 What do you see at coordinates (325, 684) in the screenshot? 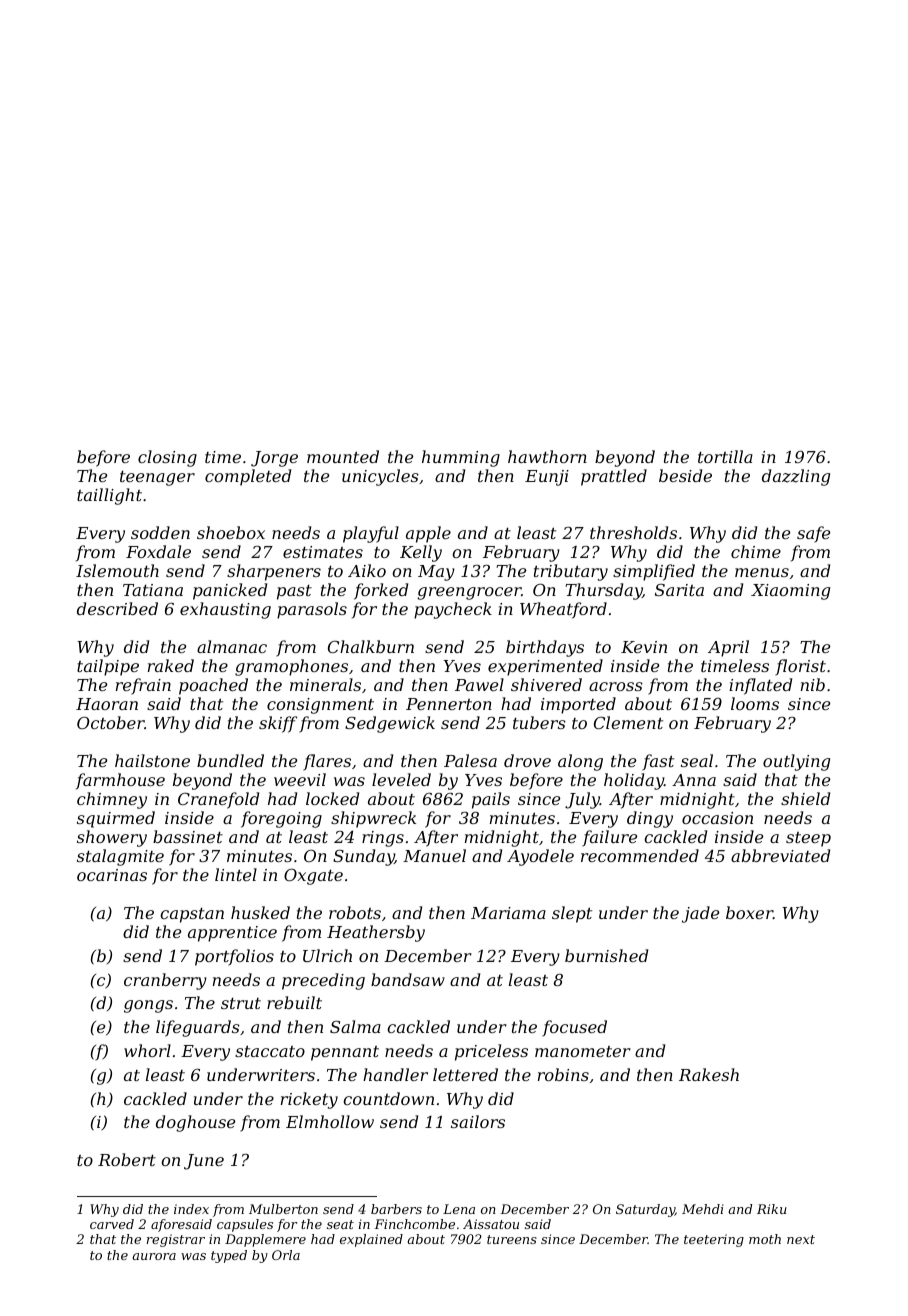
I see `minerals` at bounding box center [325, 684].
